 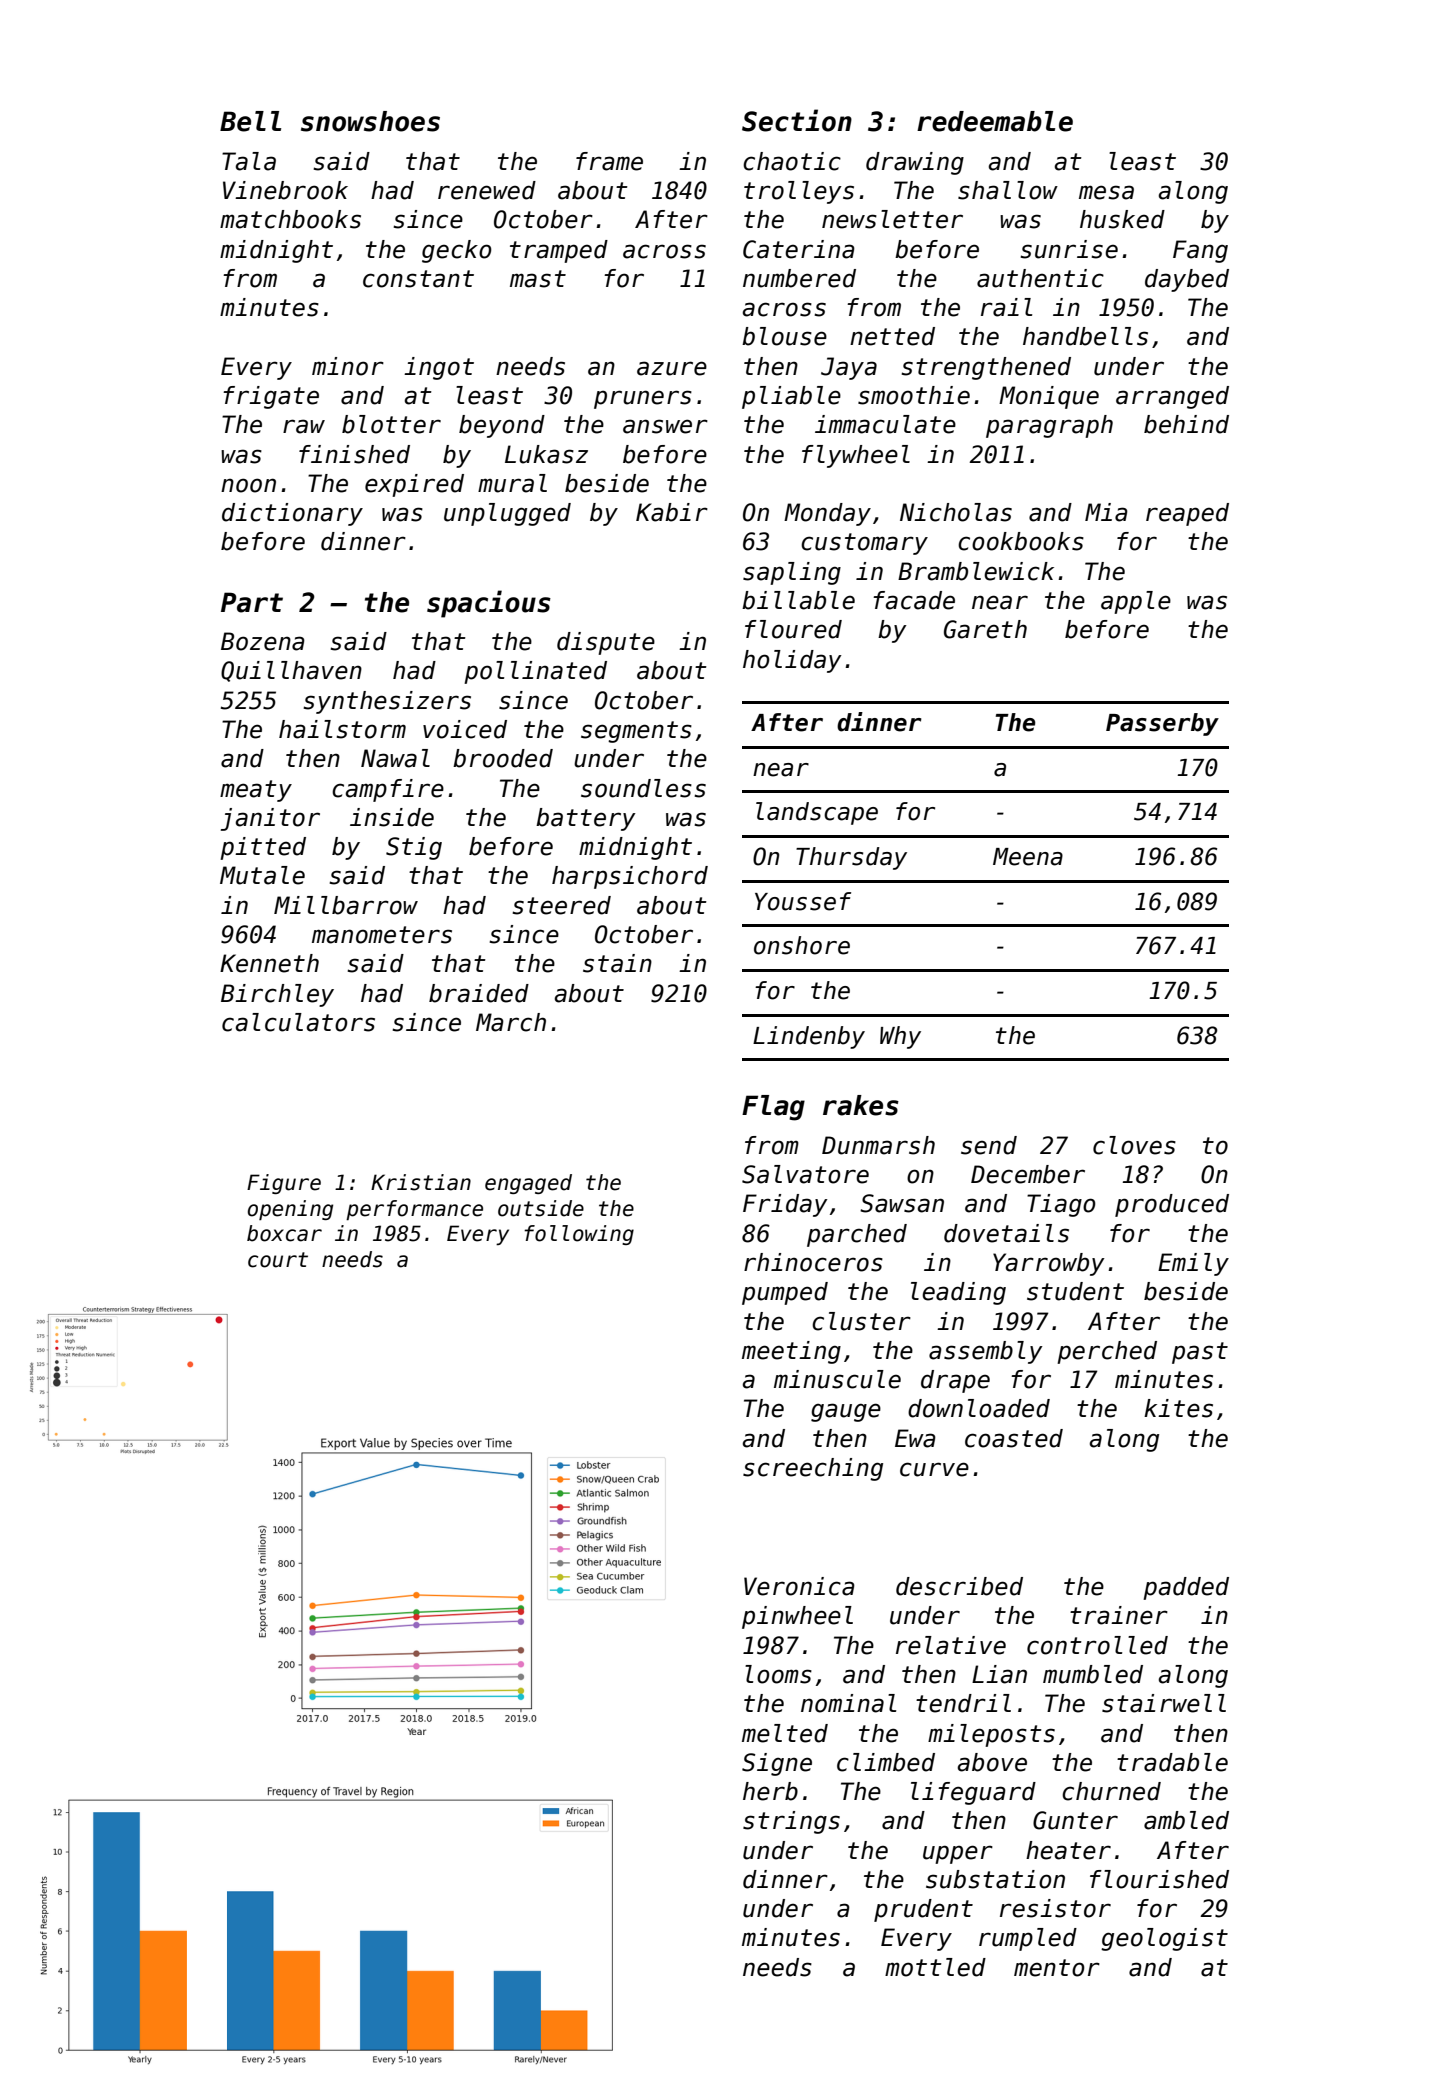 What do you see at coordinates (934, 1469) in the document?
I see `curve` at bounding box center [934, 1469].
